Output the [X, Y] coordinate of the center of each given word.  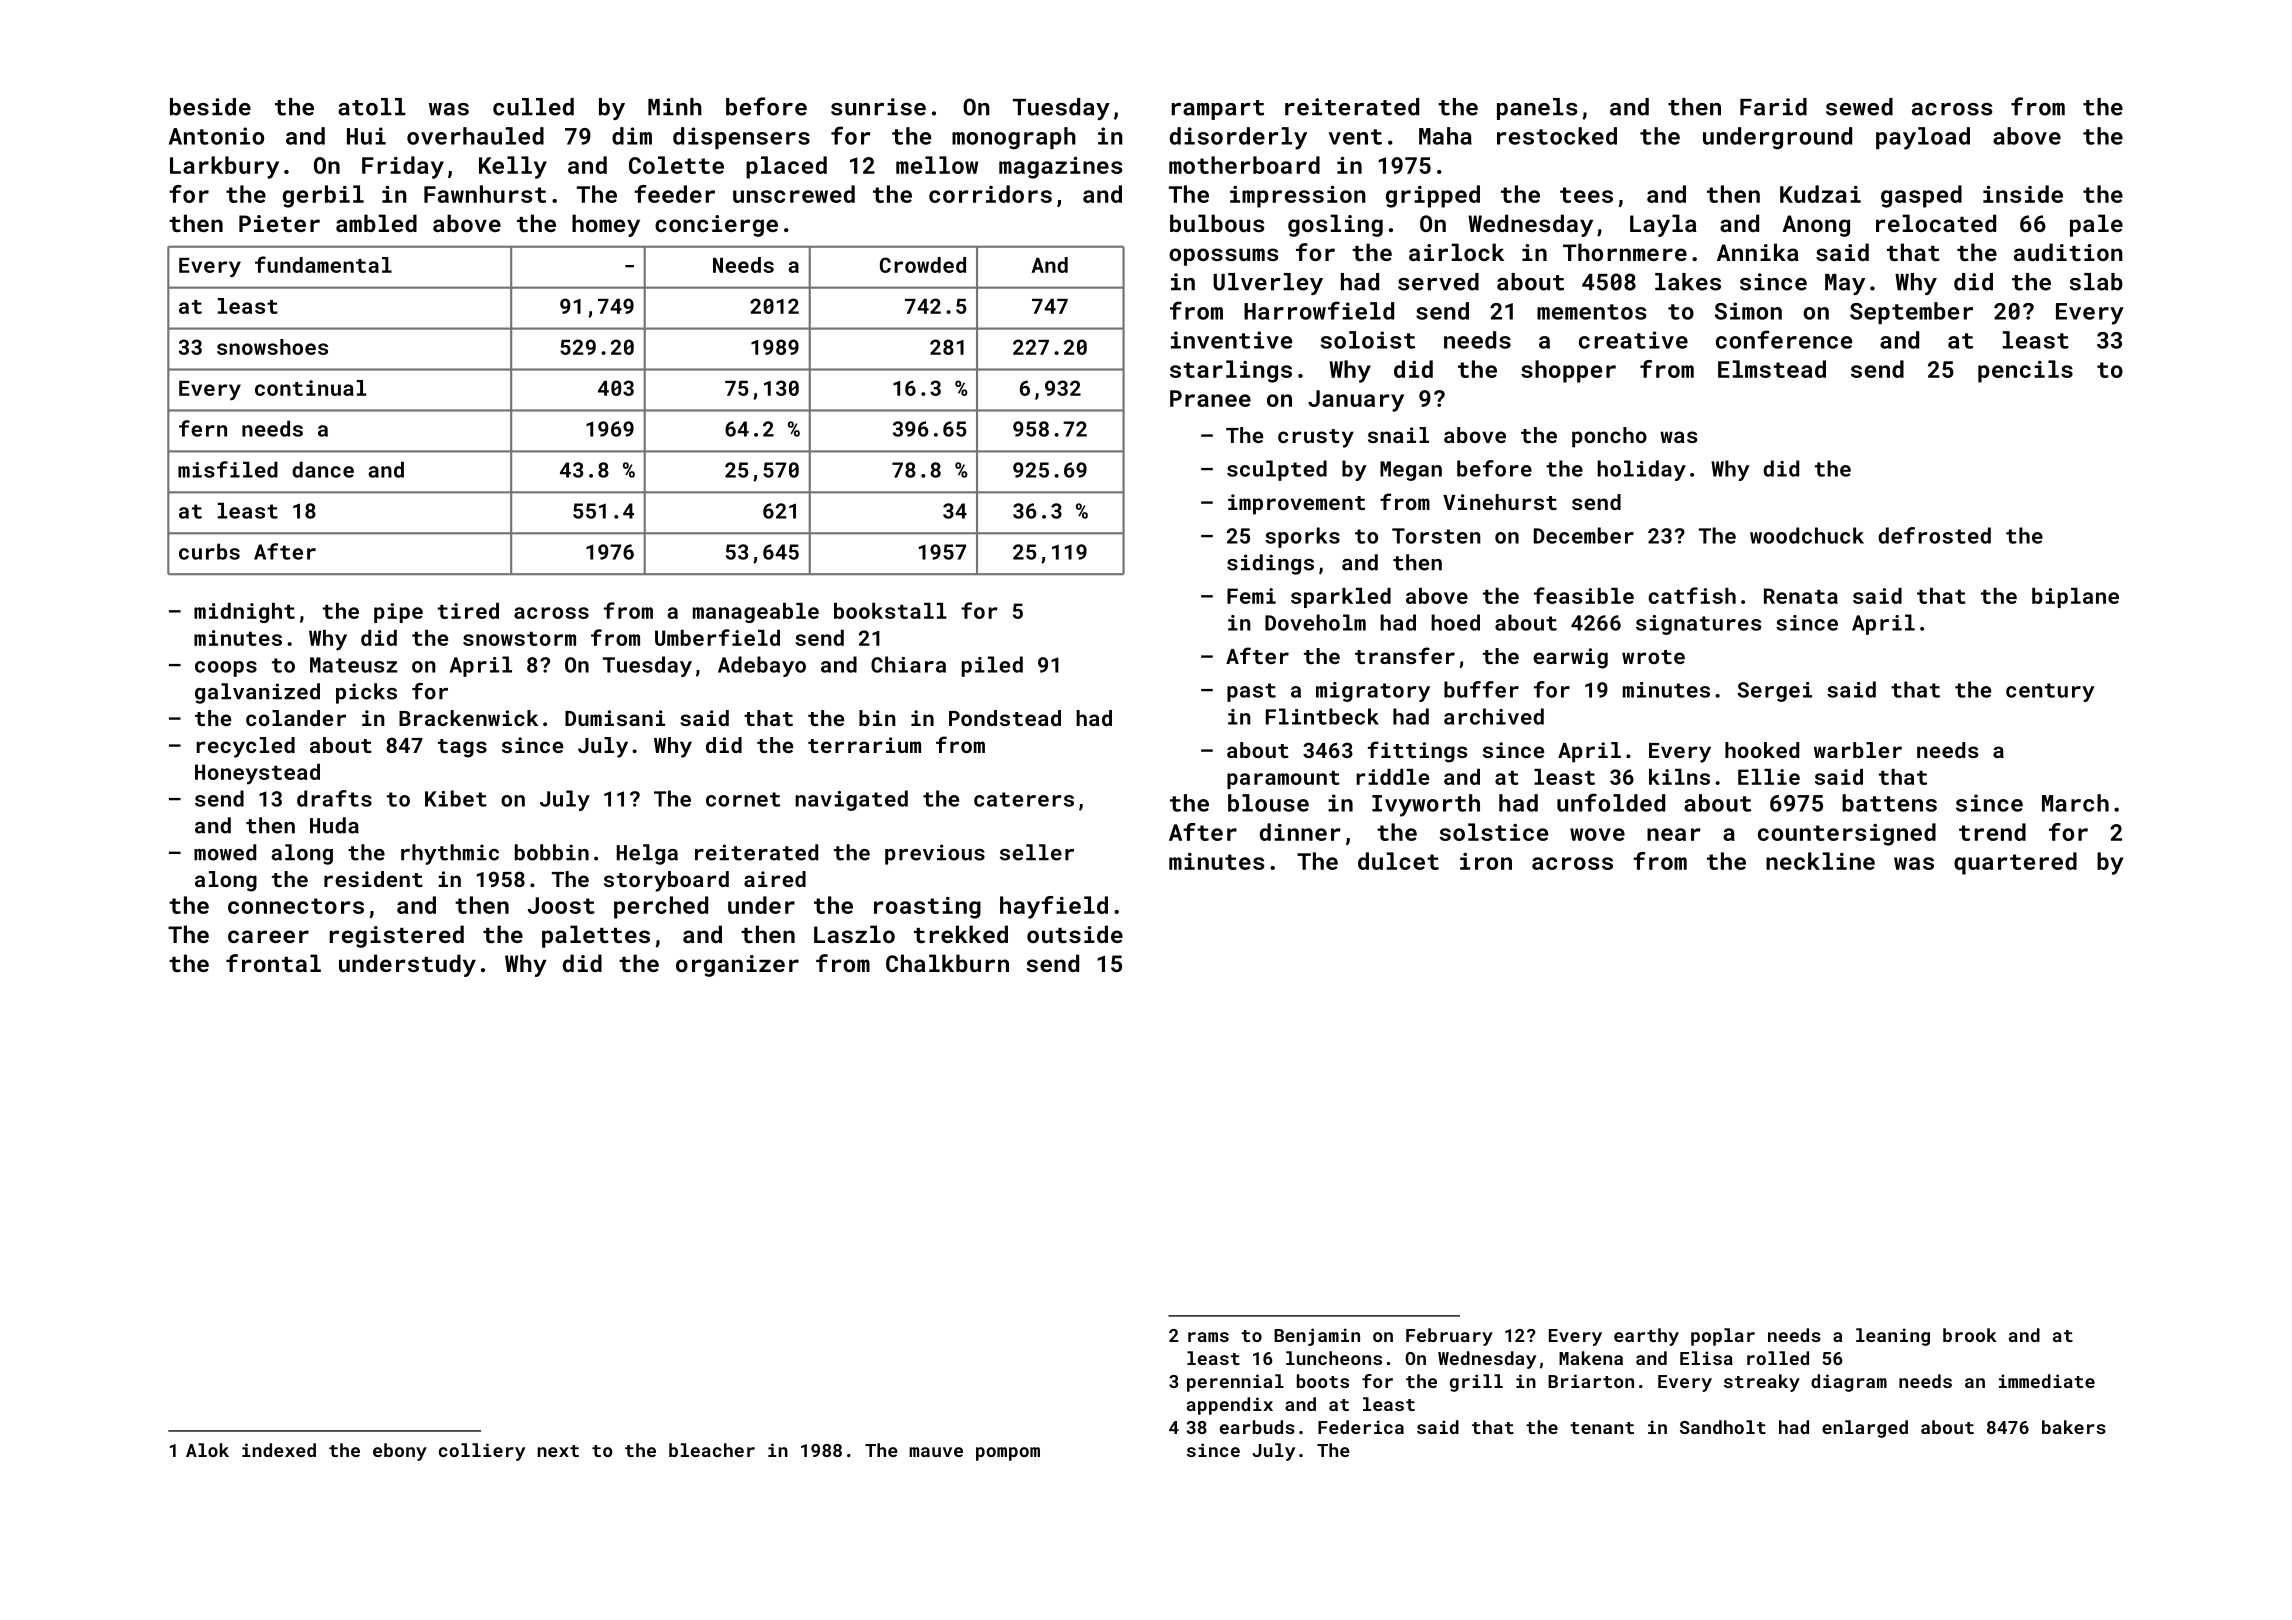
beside [210, 107]
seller [1037, 852]
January [1356, 401]
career [268, 936]
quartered [2015, 863]
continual [310, 388]
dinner [1300, 832]
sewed [1859, 107]
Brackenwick [468, 718]
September [1911, 313]
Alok [207, 1450]
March [2075, 803]
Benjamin [1317, 1337]
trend [1992, 832]
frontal [273, 963]
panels [1537, 109]
